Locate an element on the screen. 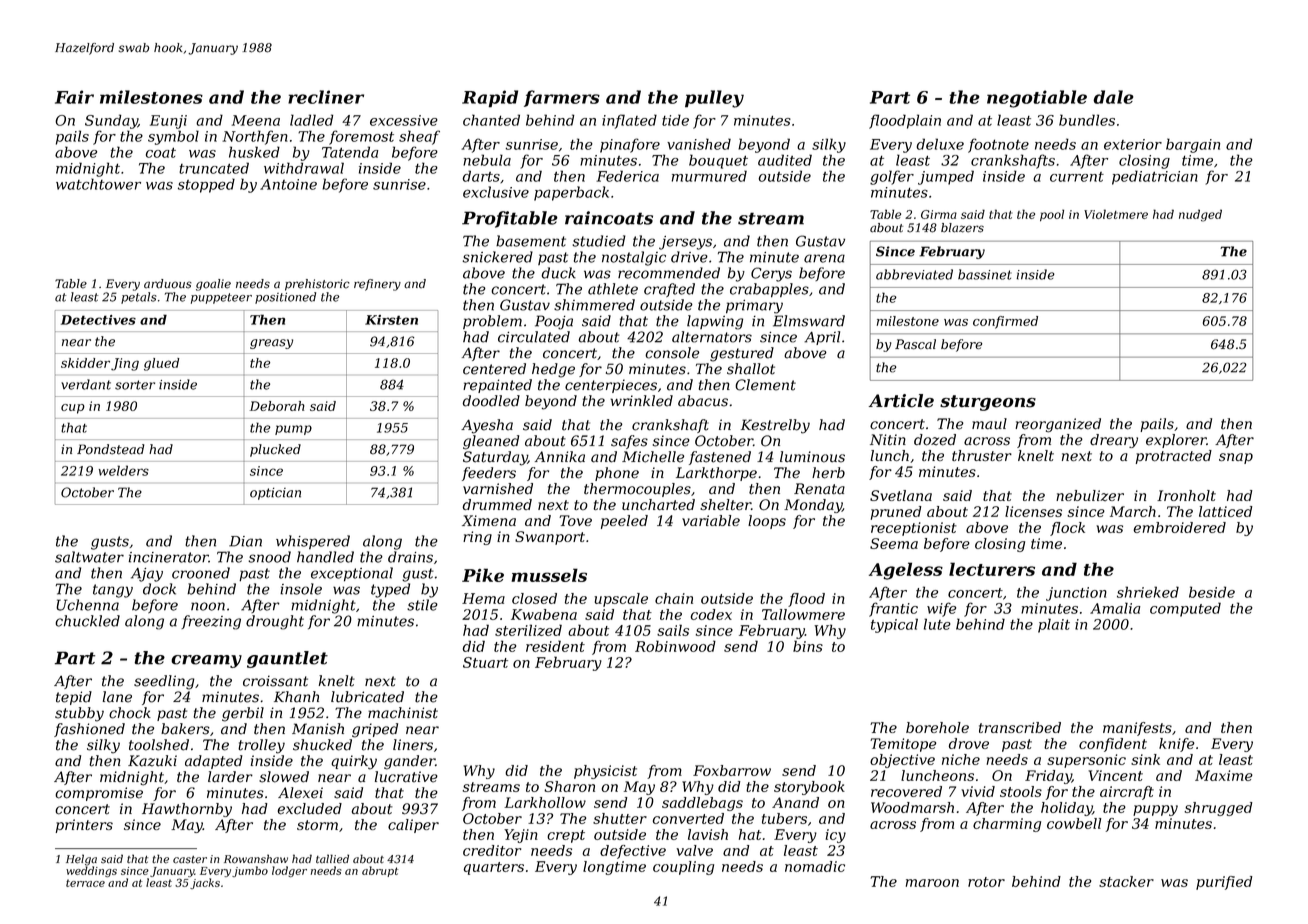 The image size is (1308, 924). chain is located at coordinates (674, 598).
